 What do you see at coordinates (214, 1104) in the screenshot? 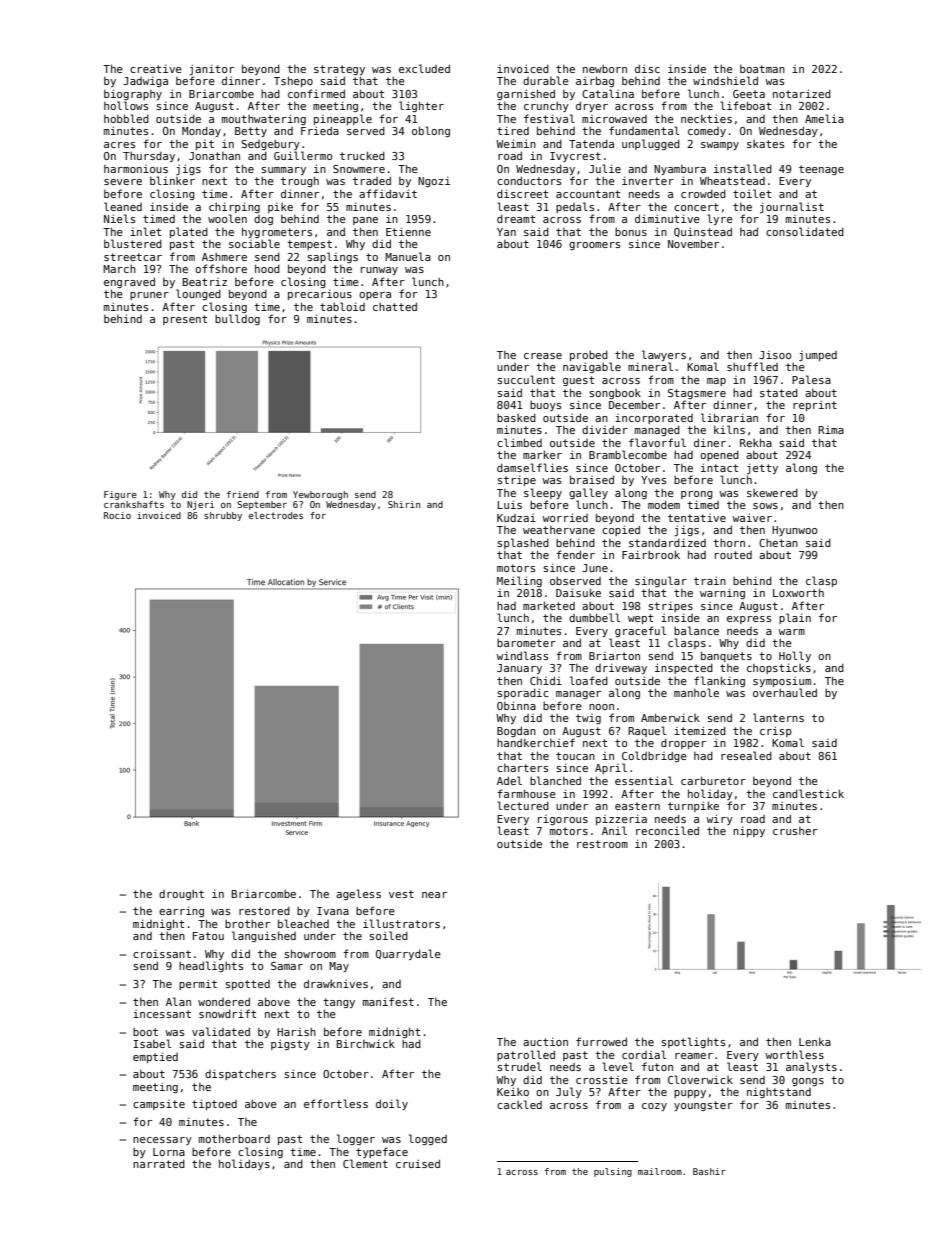
I see `tiptoed` at bounding box center [214, 1104].
